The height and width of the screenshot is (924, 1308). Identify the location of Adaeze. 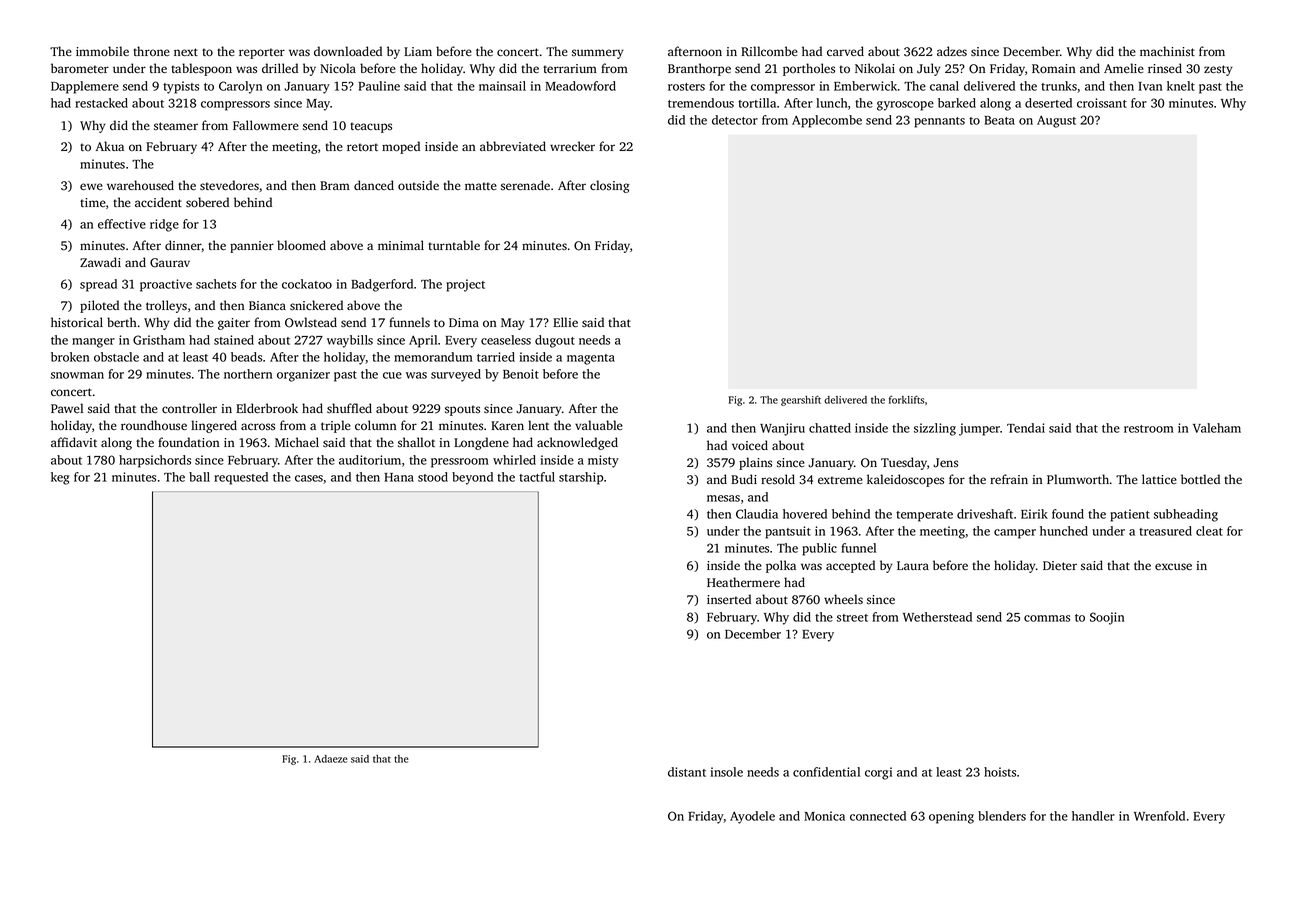
(330, 759).
